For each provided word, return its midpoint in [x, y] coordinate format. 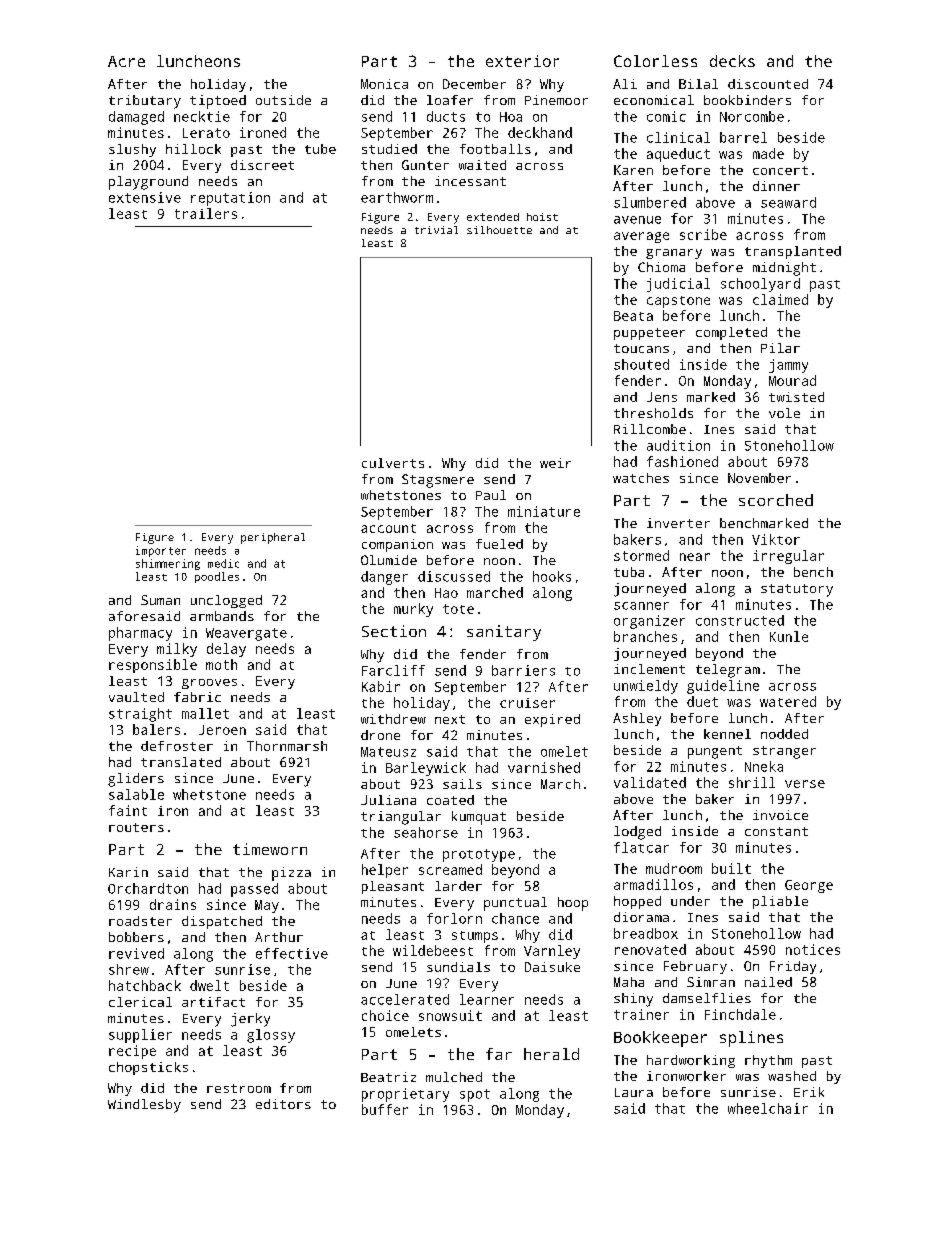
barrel [743, 137]
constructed [740, 620]
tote [458, 609]
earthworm [397, 197]
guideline [723, 687]
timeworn [270, 849]
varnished [544, 767]
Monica [384, 84]
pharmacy [140, 634]
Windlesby [144, 1106]
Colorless [655, 61]
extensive [145, 197]
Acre [126, 61]
